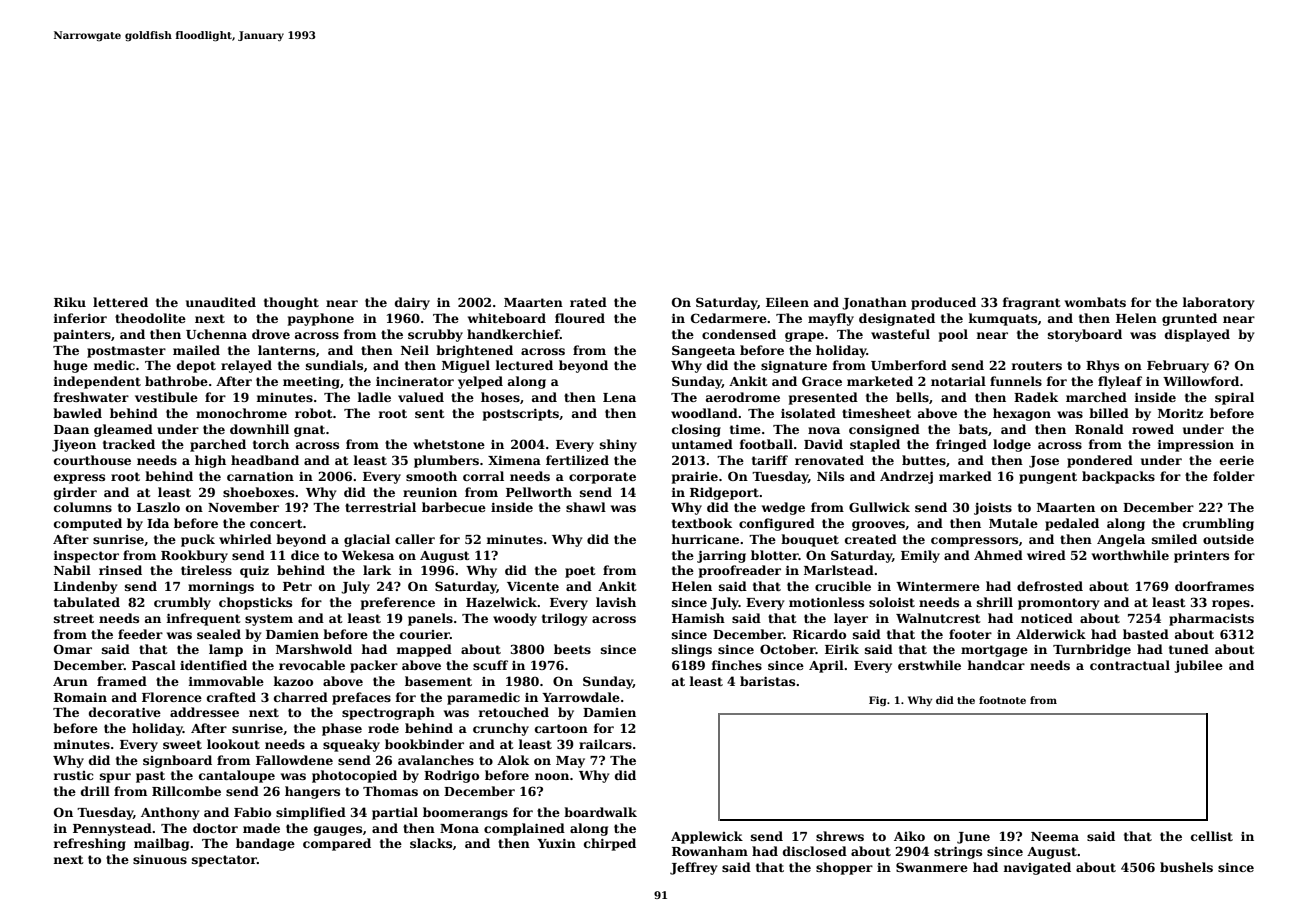  What do you see at coordinates (160, 859) in the screenshot?
I see `sinuous` at bounding box center [160, 859].
